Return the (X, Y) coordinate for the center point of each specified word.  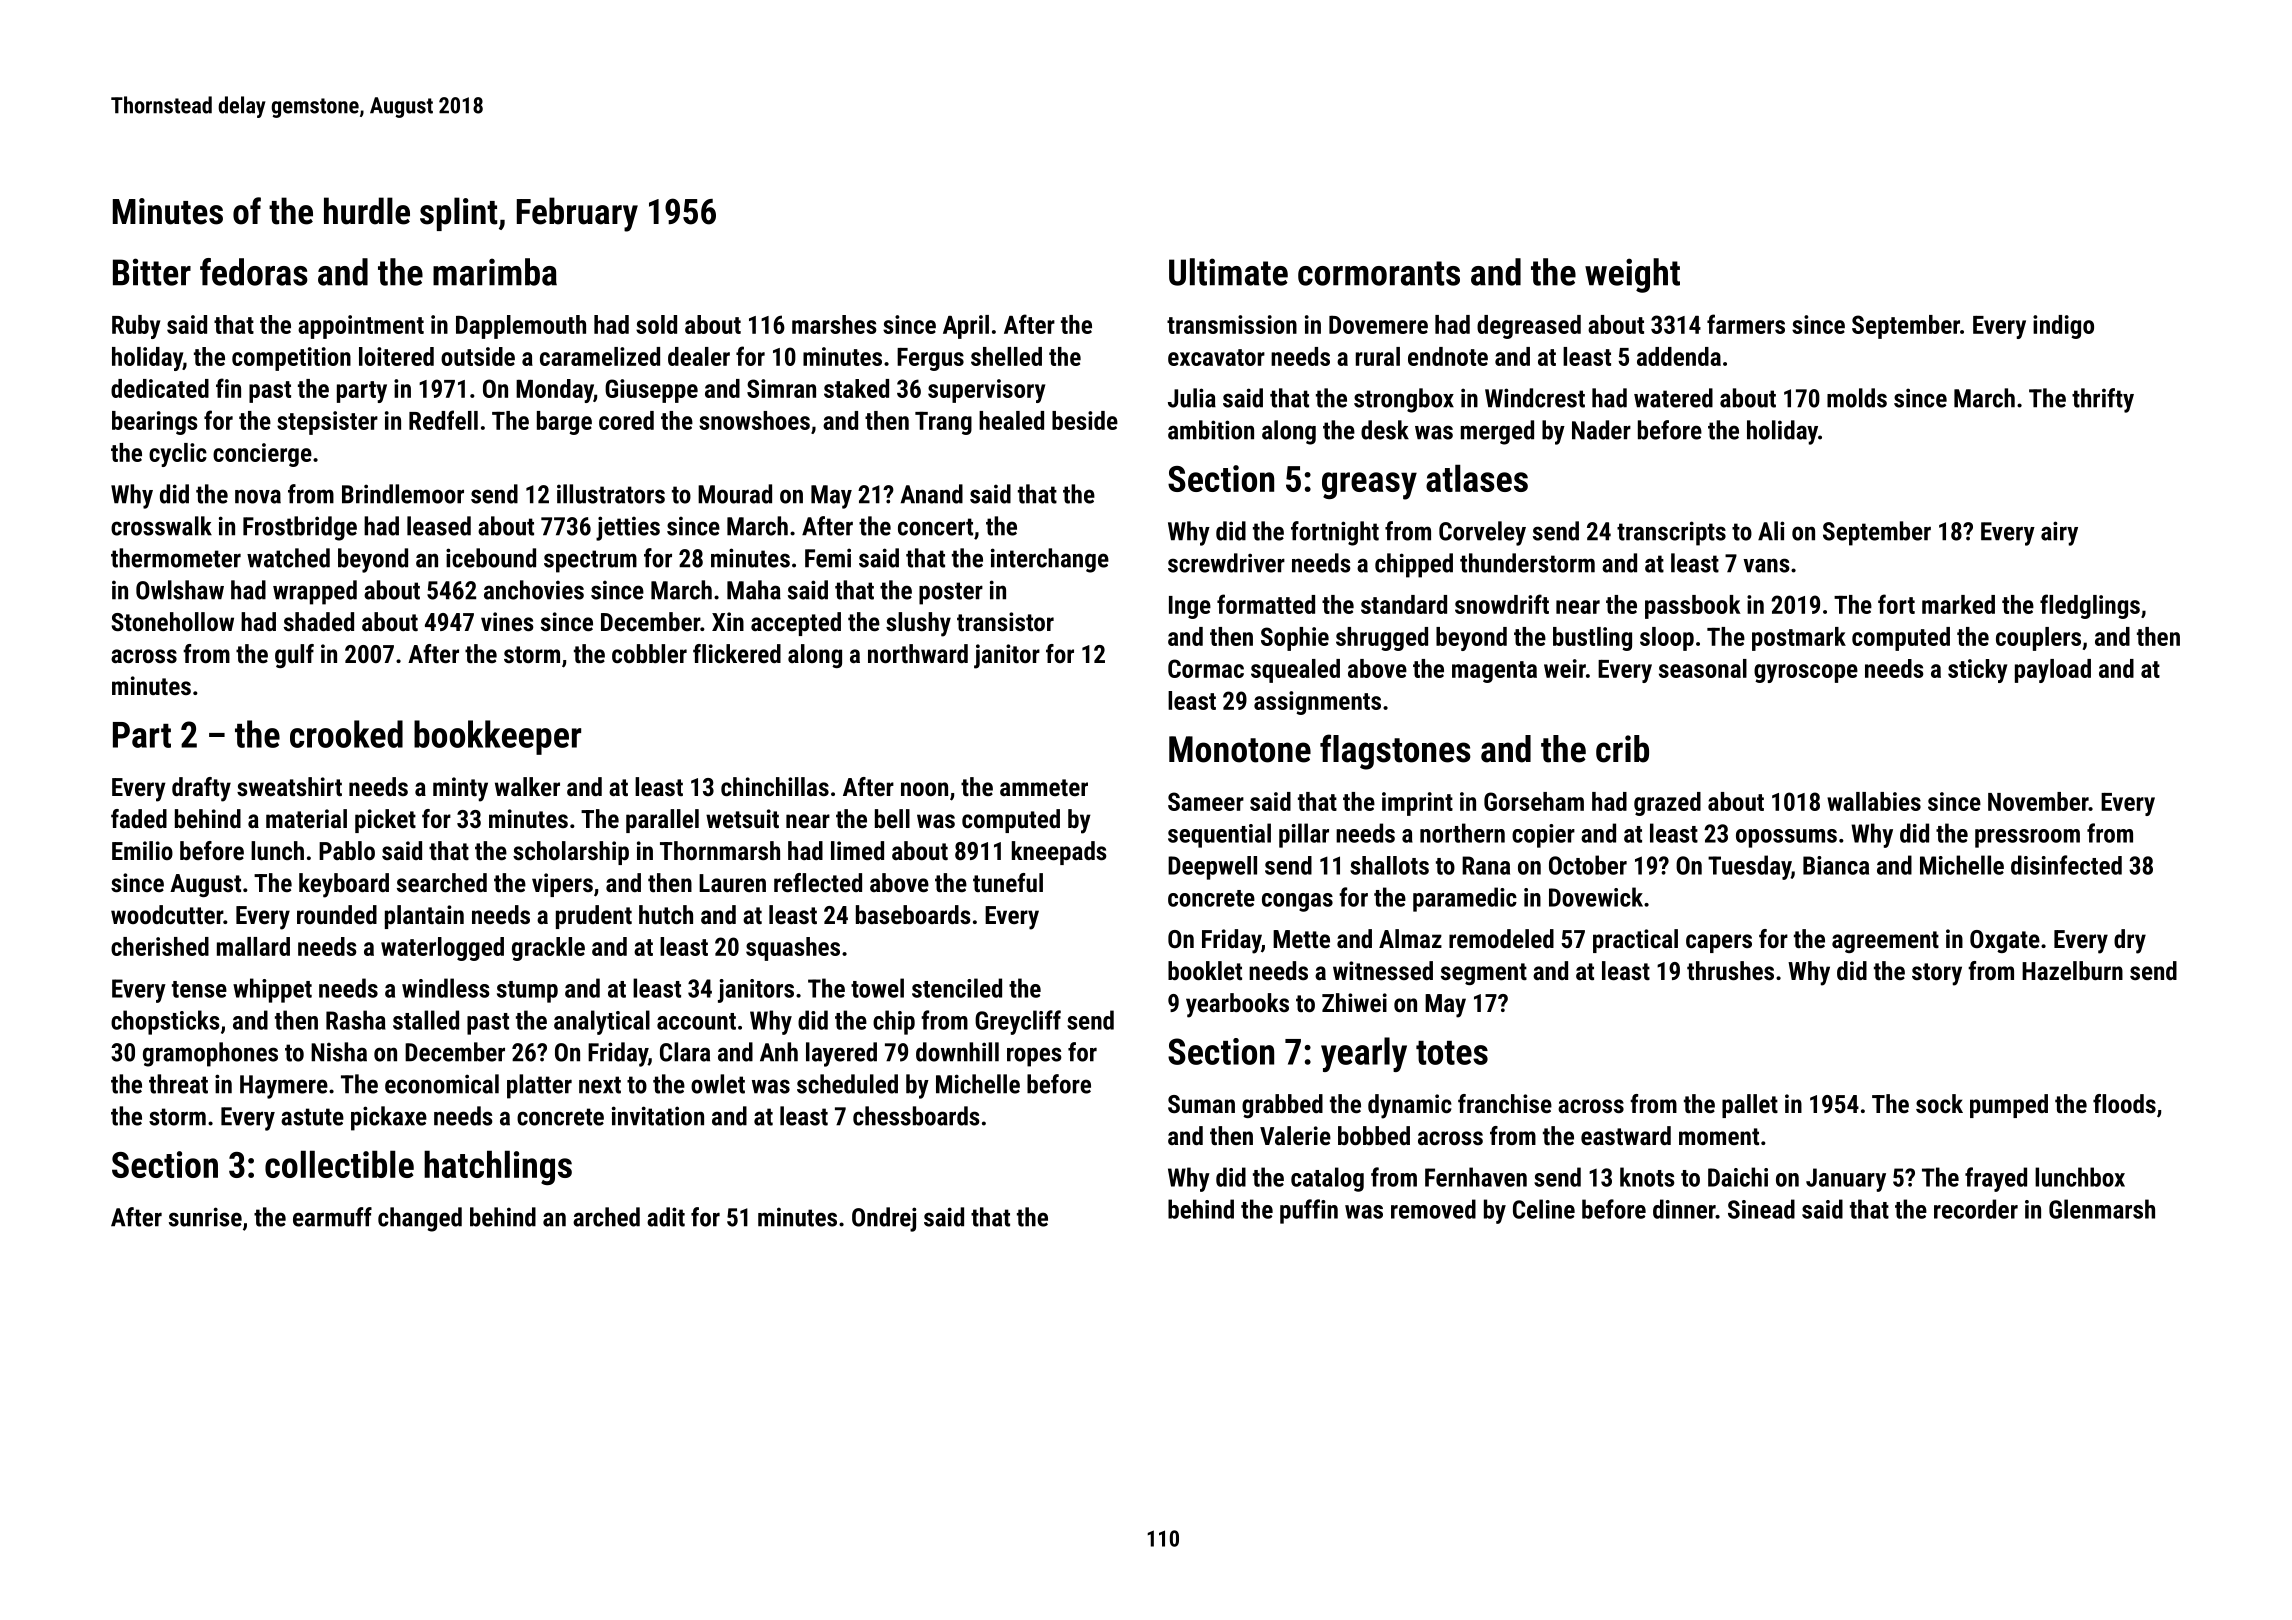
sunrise (205, 1217)
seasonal (1703, 668)
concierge (262, 455)
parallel (662, 821)
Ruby (136, 327)
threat (178, 1084)
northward (918, 653)
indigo (2063, 327)
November (2038, 801)
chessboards (916, 1116)
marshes (834, 324)
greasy (1369, 486)
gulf (294, 656)
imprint (1417, 804)
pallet (1750, 1106)
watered (1673, 398)
